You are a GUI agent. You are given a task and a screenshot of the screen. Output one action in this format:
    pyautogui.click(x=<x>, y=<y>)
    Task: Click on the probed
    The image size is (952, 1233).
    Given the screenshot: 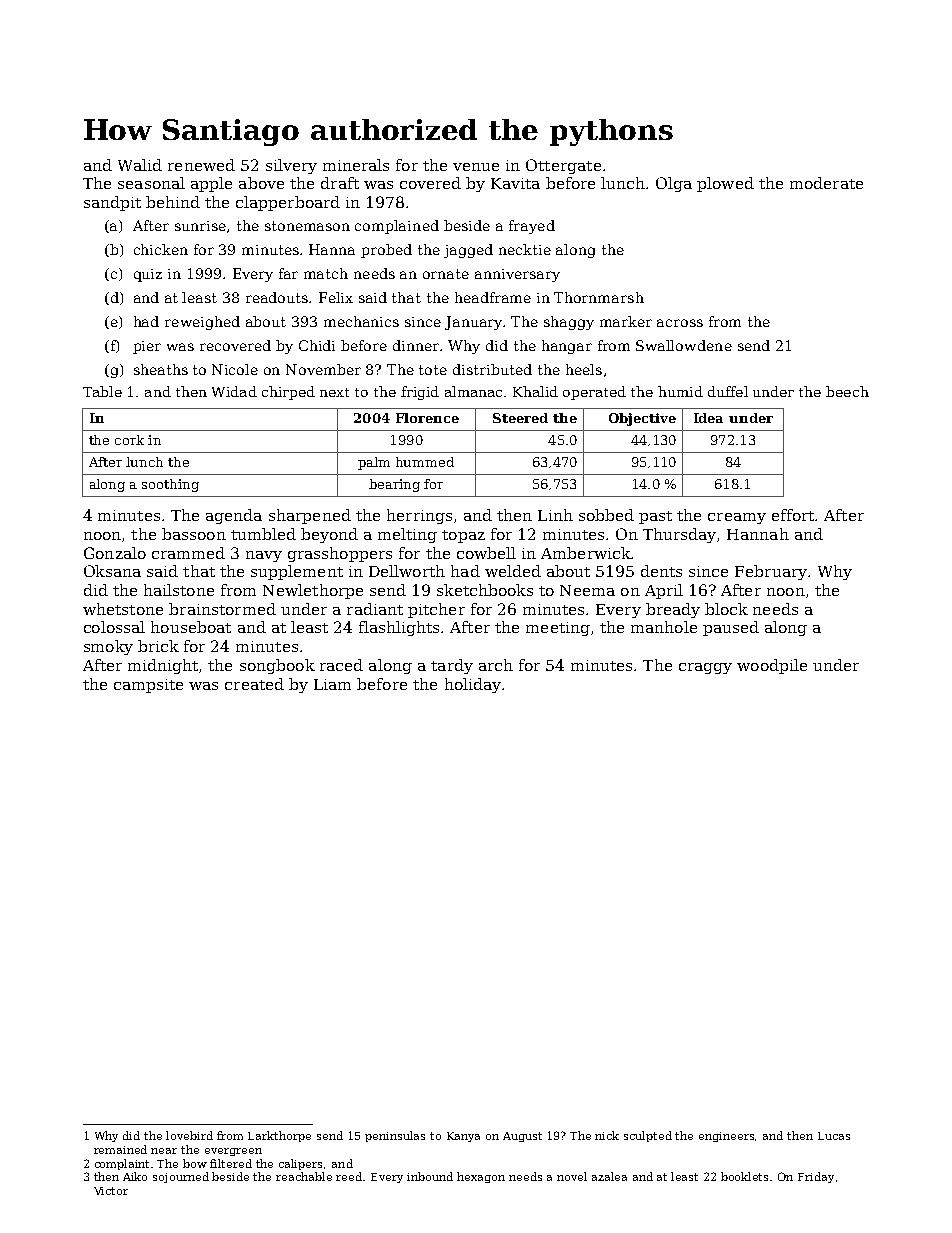 What is the action you would take?
    pyautogui.click(x=386, y=251)
